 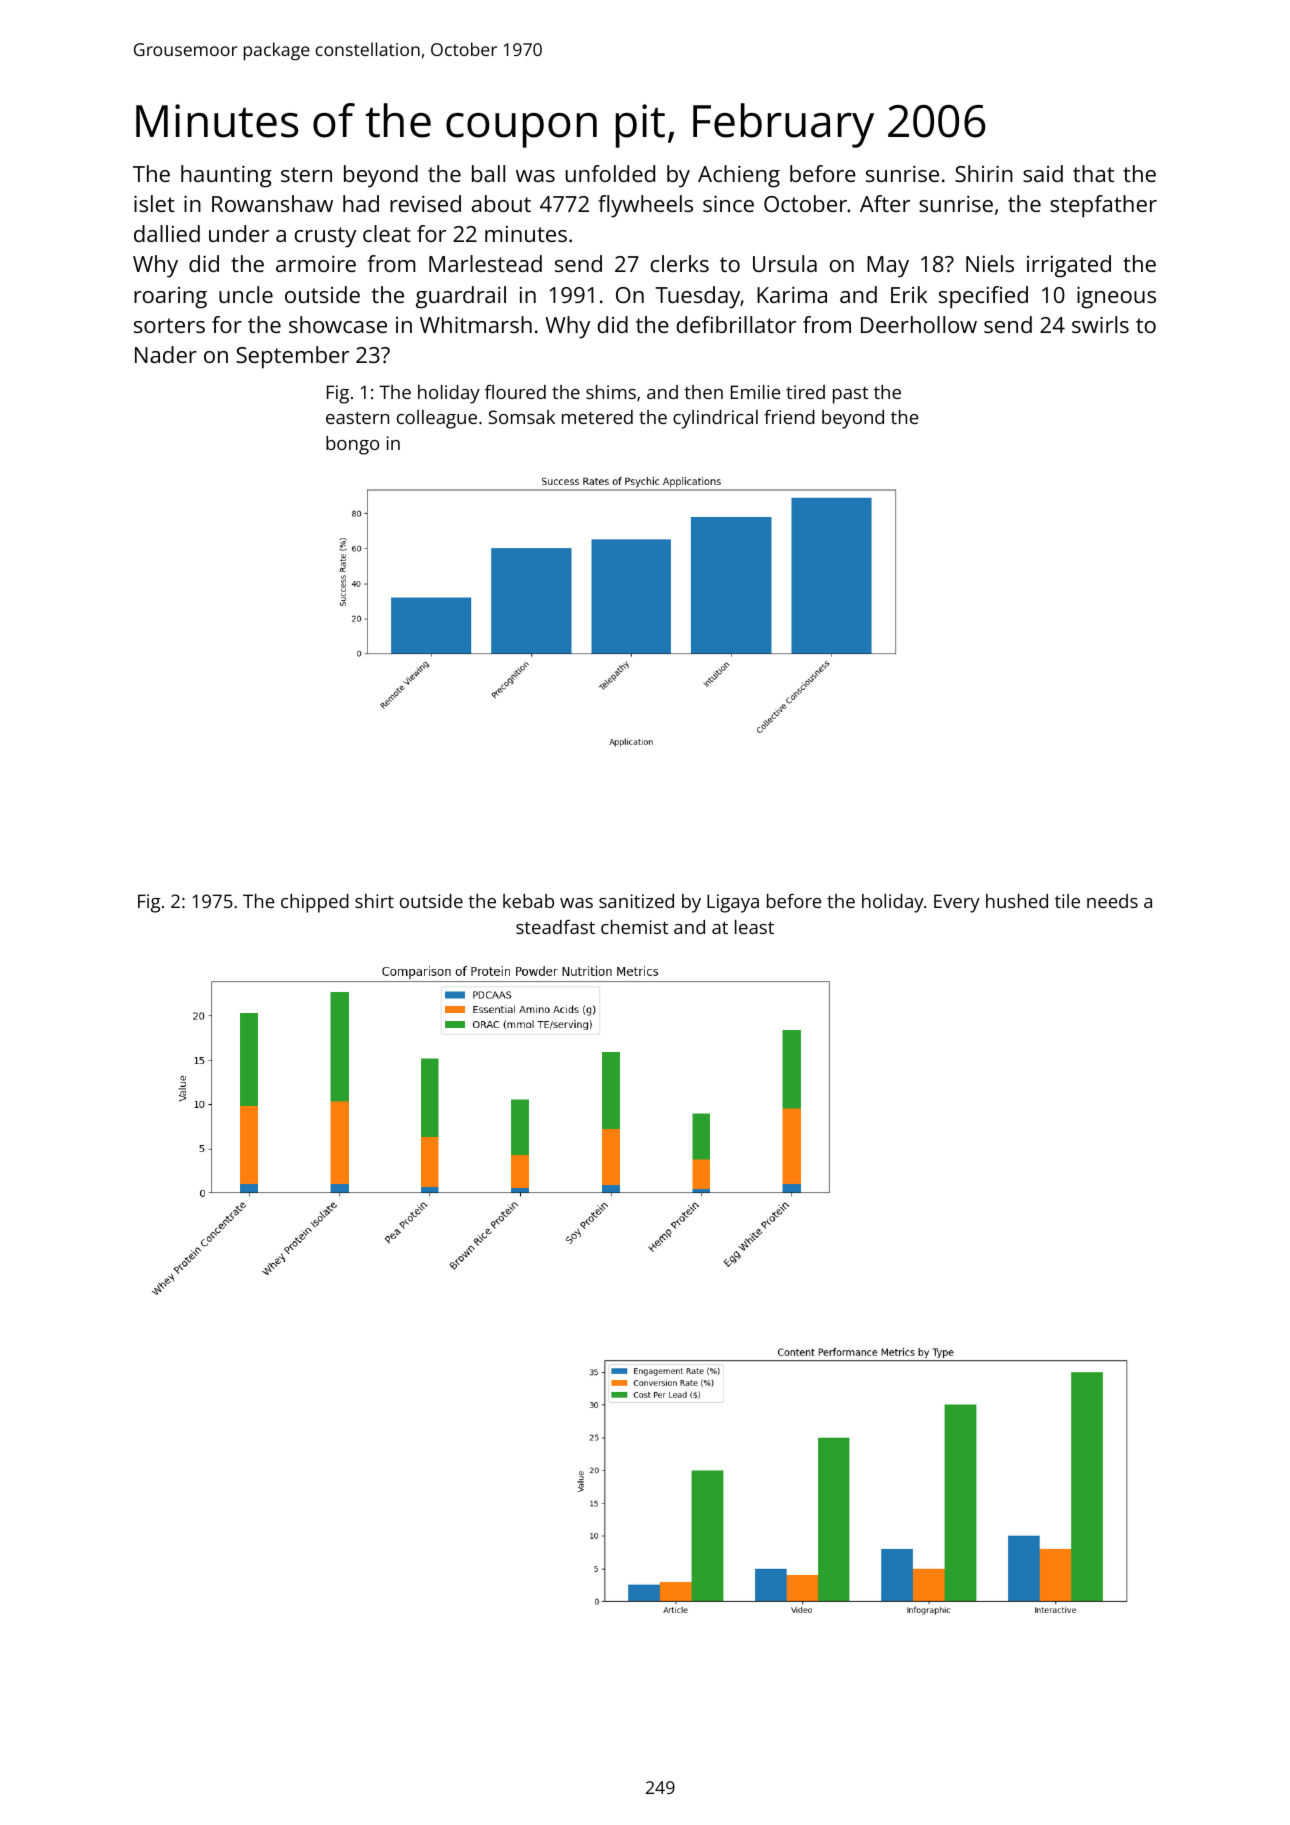 I want to click on specified, so click(x=983, y=297).
